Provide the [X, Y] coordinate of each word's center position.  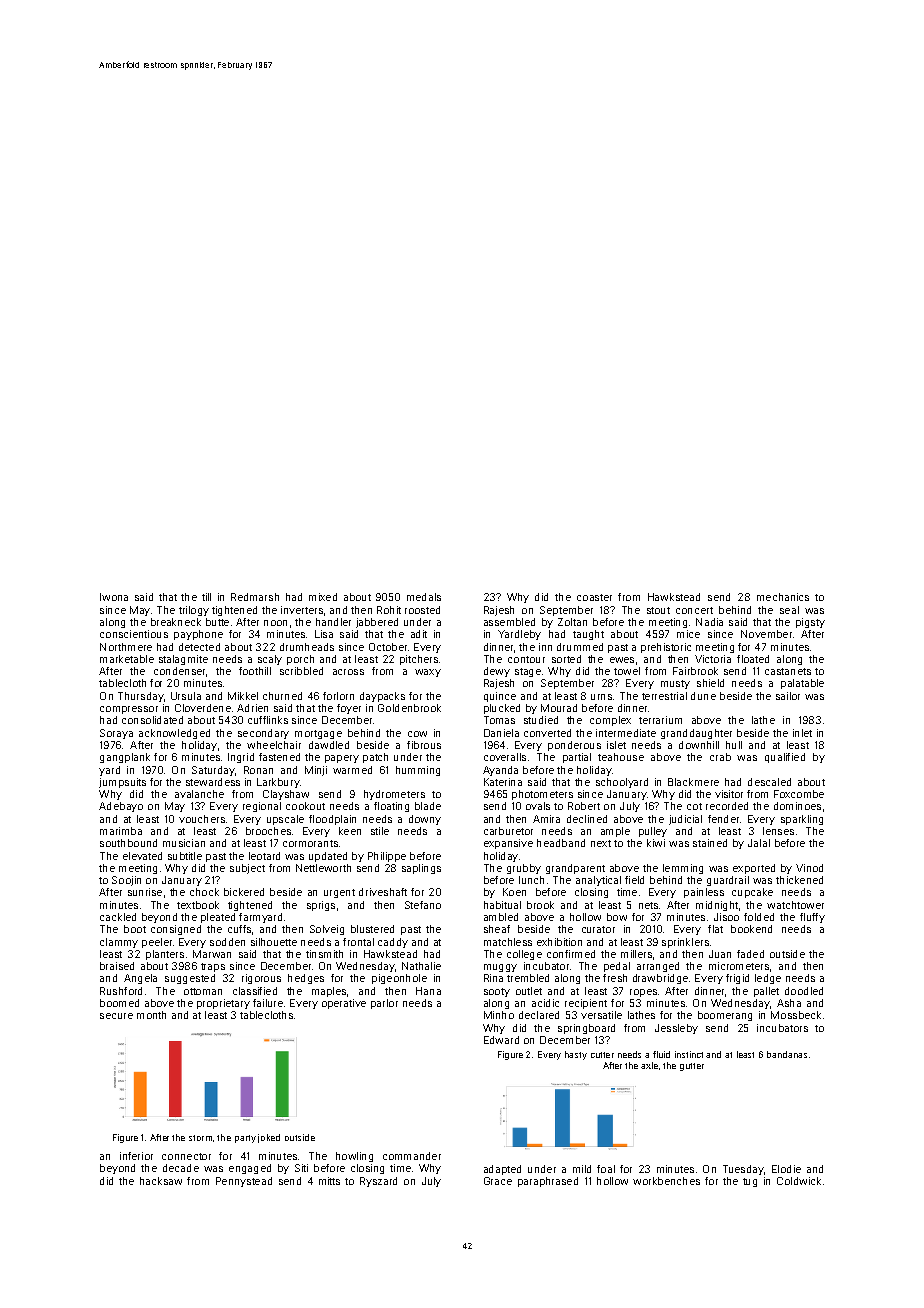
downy [425, 820]
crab [720, 757]
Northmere [126, 647]
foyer [349, 709]
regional [262, 807]
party [245, 1139]
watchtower [795, 905]
